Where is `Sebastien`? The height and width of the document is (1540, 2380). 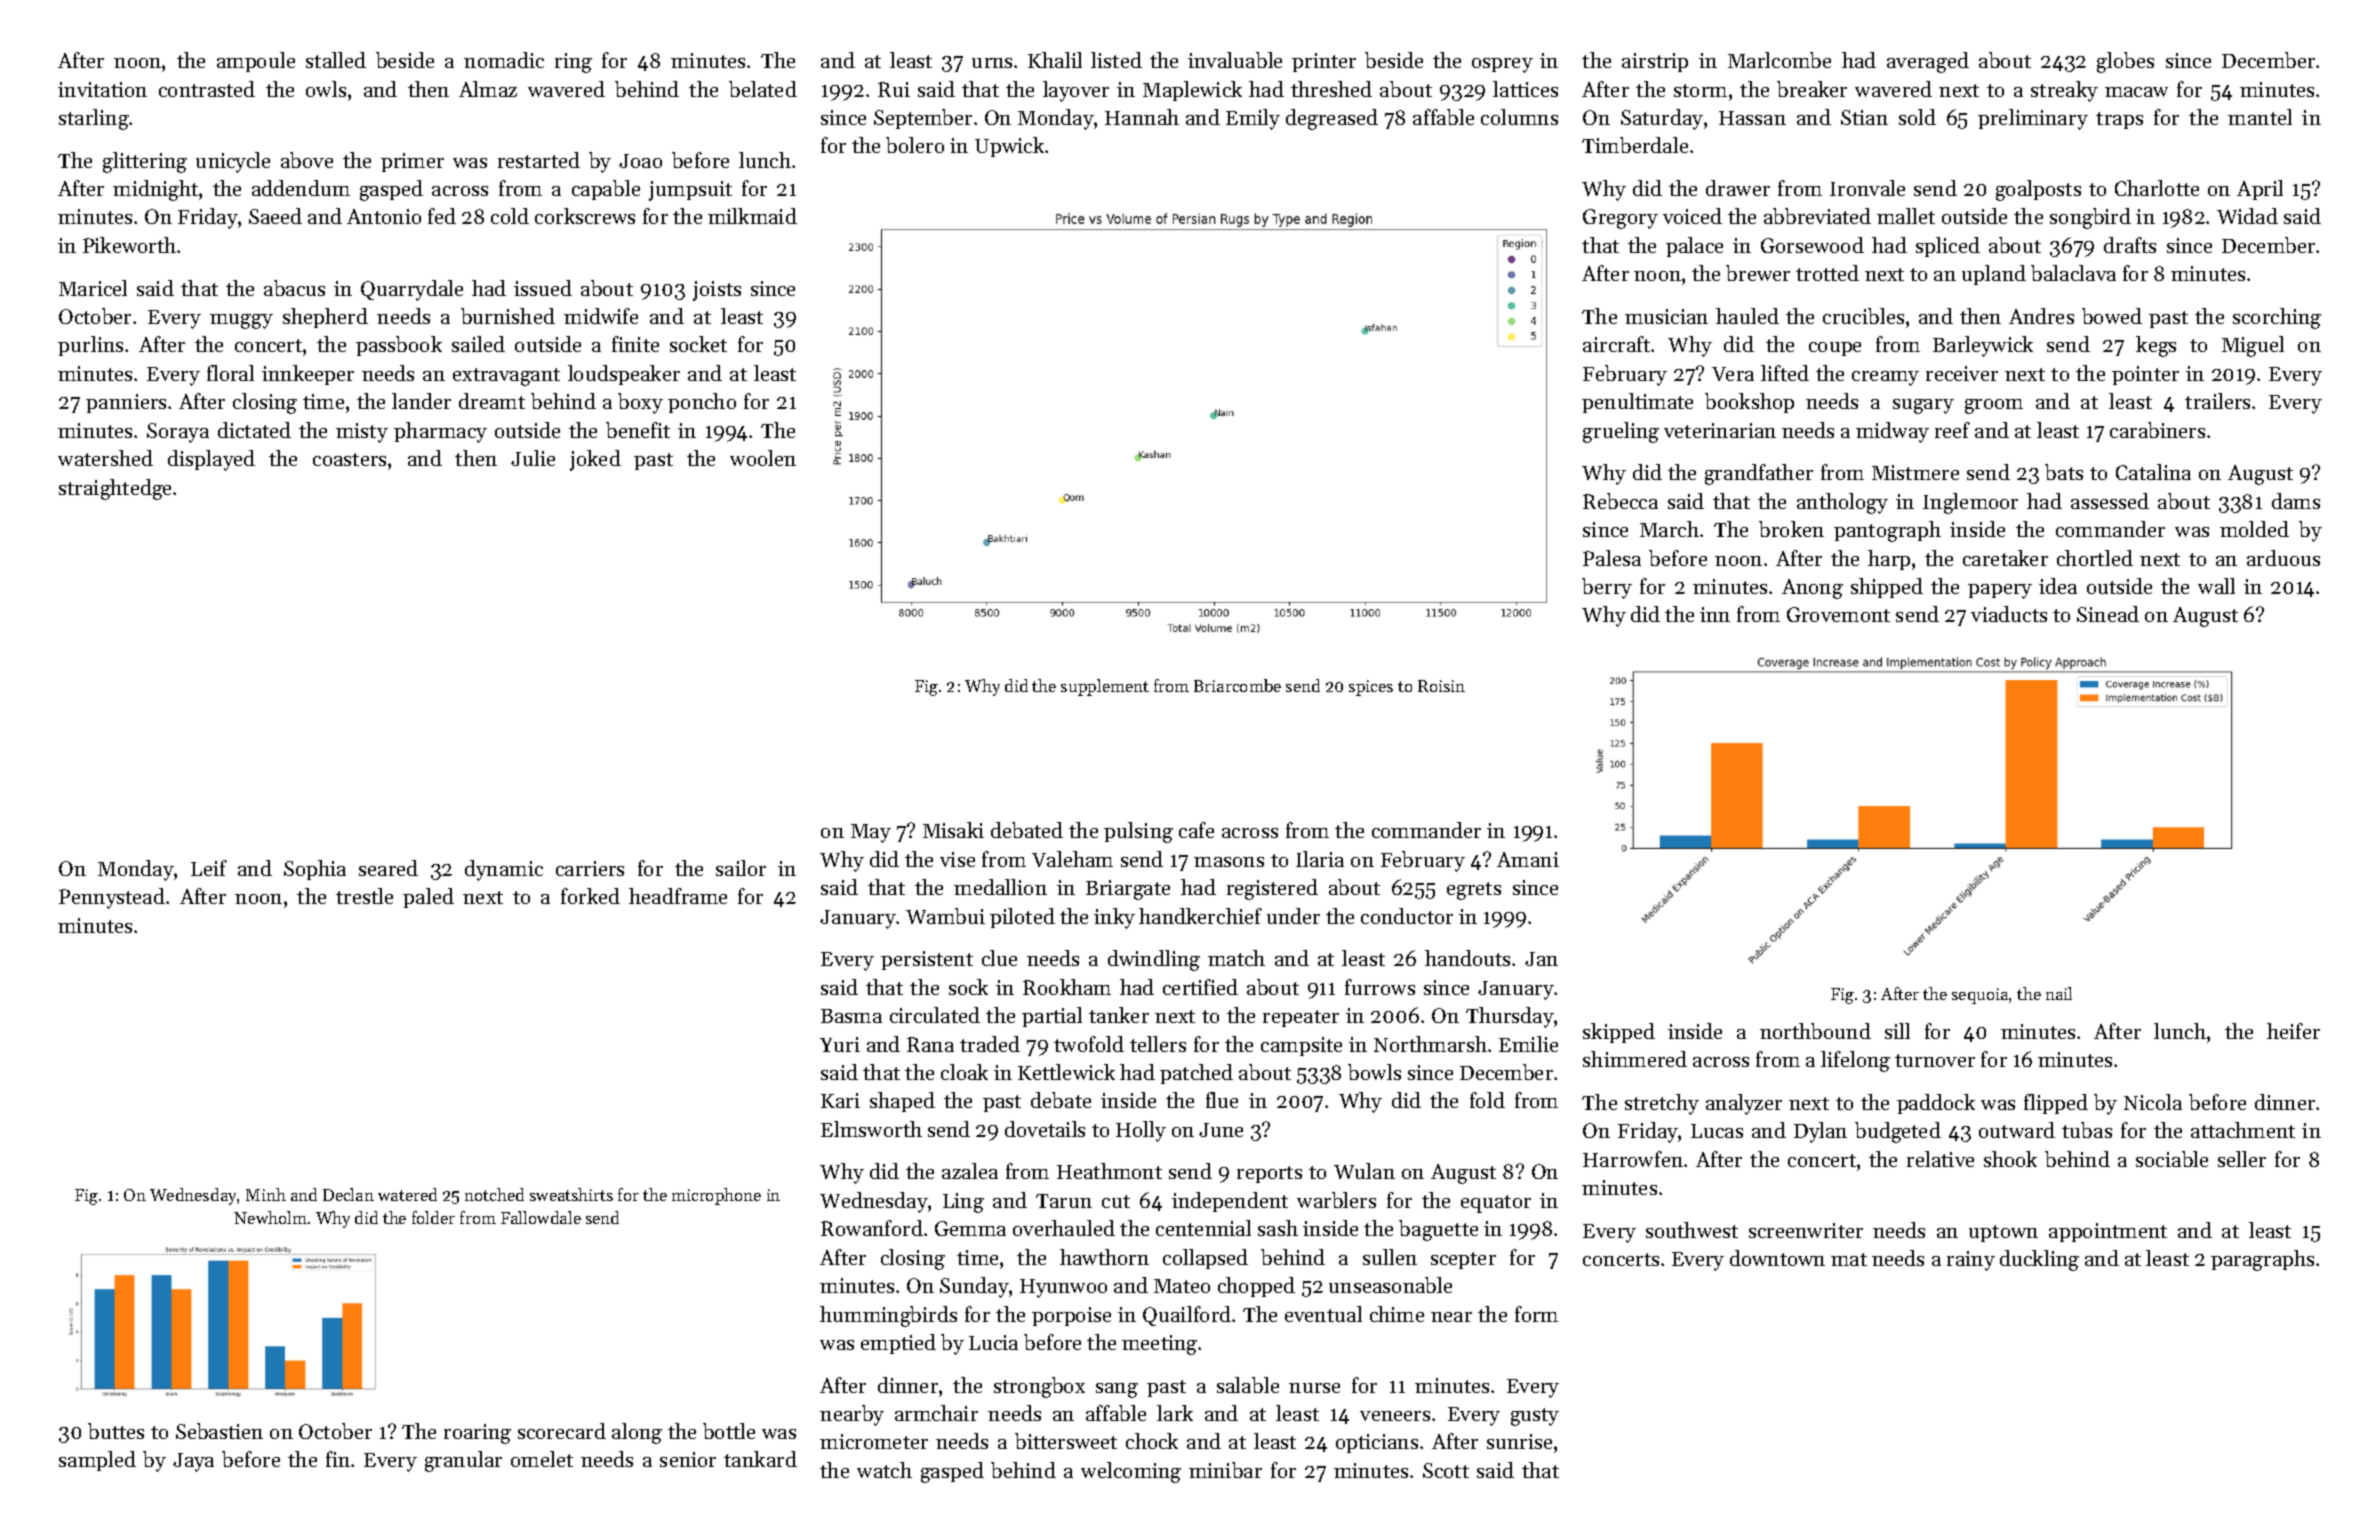 Sebastien is located at coordinates (219, 1431).
